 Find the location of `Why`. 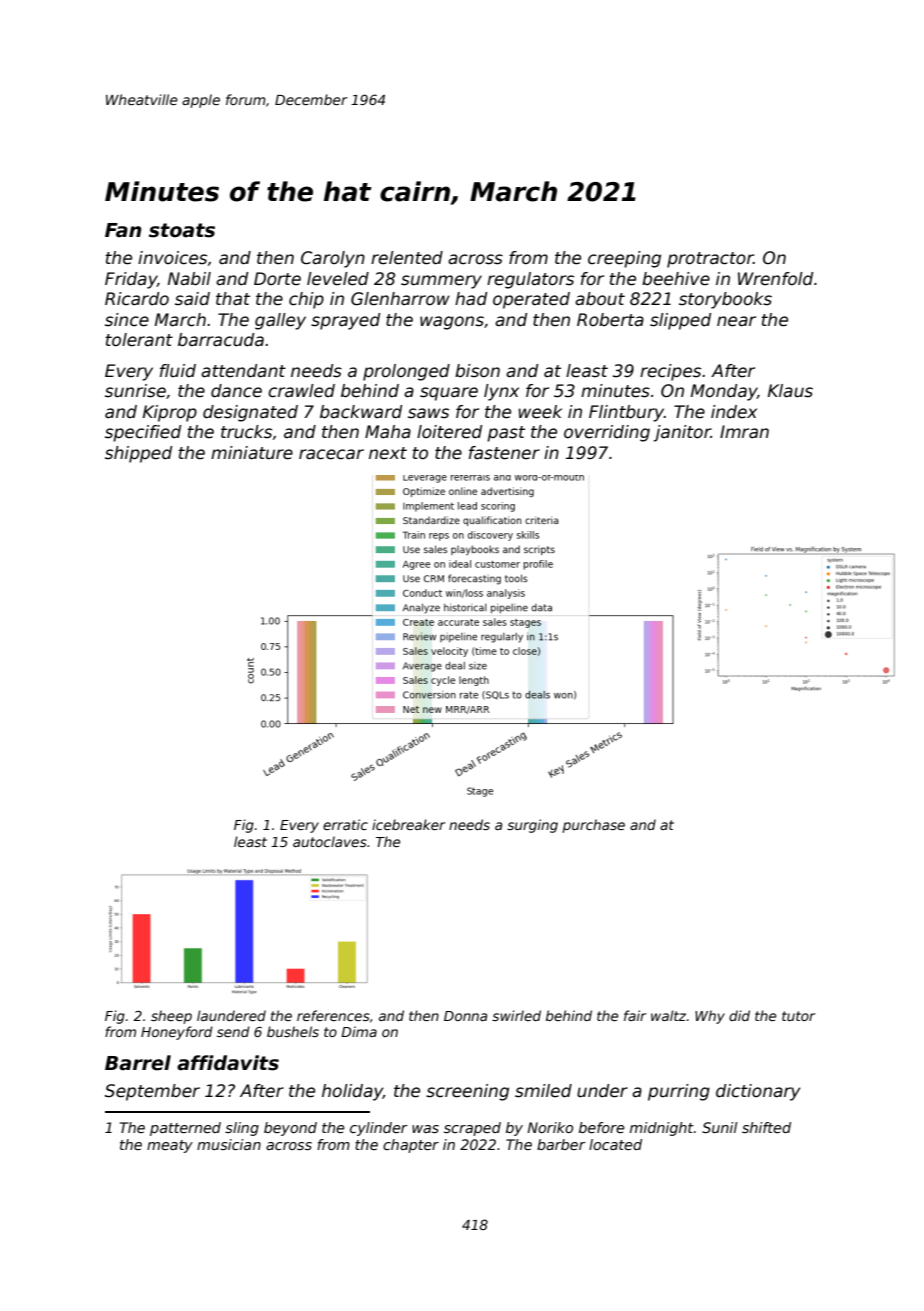

Why is located at coordinates (710, 1017).
